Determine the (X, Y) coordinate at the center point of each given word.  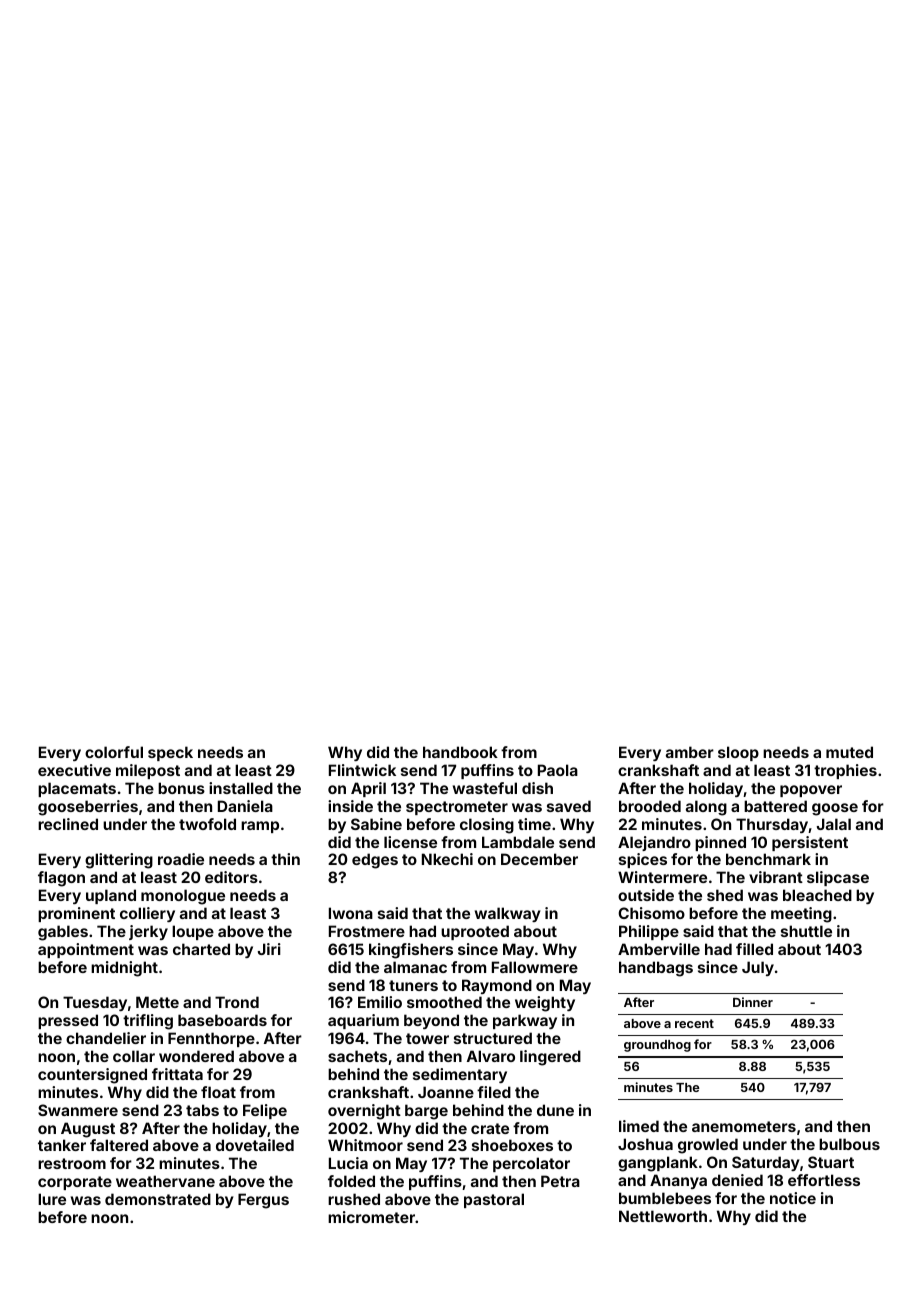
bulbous (849, 1144)
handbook (460, 752)
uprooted (475, 932)
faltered (119, 1145)
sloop (738, 753)
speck (170, 753)
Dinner (753, 1002)
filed (494, 1092)
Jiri (269, 949)
